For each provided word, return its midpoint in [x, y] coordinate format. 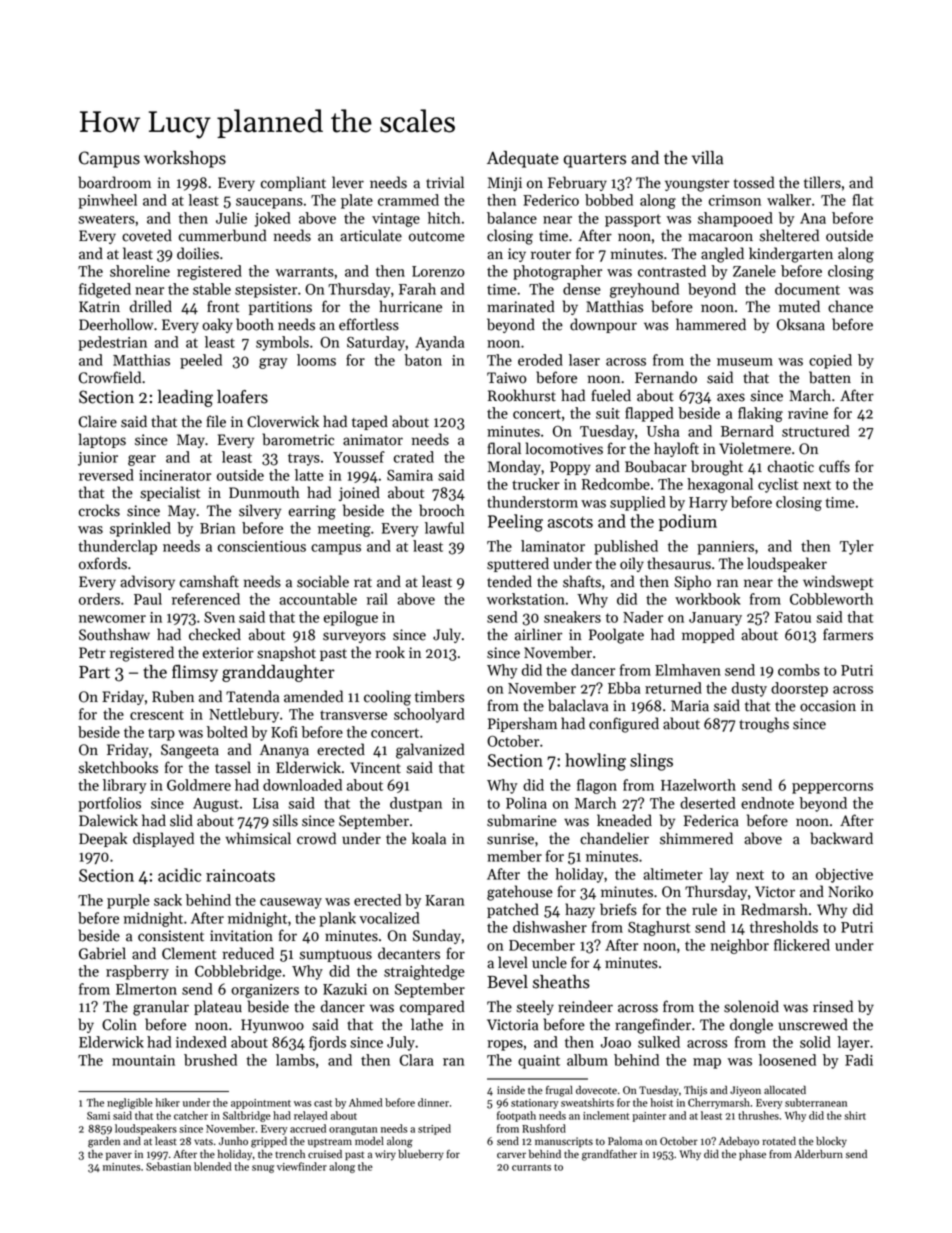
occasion [828, 706]
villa [707, 158]
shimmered [696, 838]
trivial [445, 182]
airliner [538, 634]
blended [212, 1166]
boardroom [114, 182]
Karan [445, 900]
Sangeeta [190, 751]
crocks [99, 510]
